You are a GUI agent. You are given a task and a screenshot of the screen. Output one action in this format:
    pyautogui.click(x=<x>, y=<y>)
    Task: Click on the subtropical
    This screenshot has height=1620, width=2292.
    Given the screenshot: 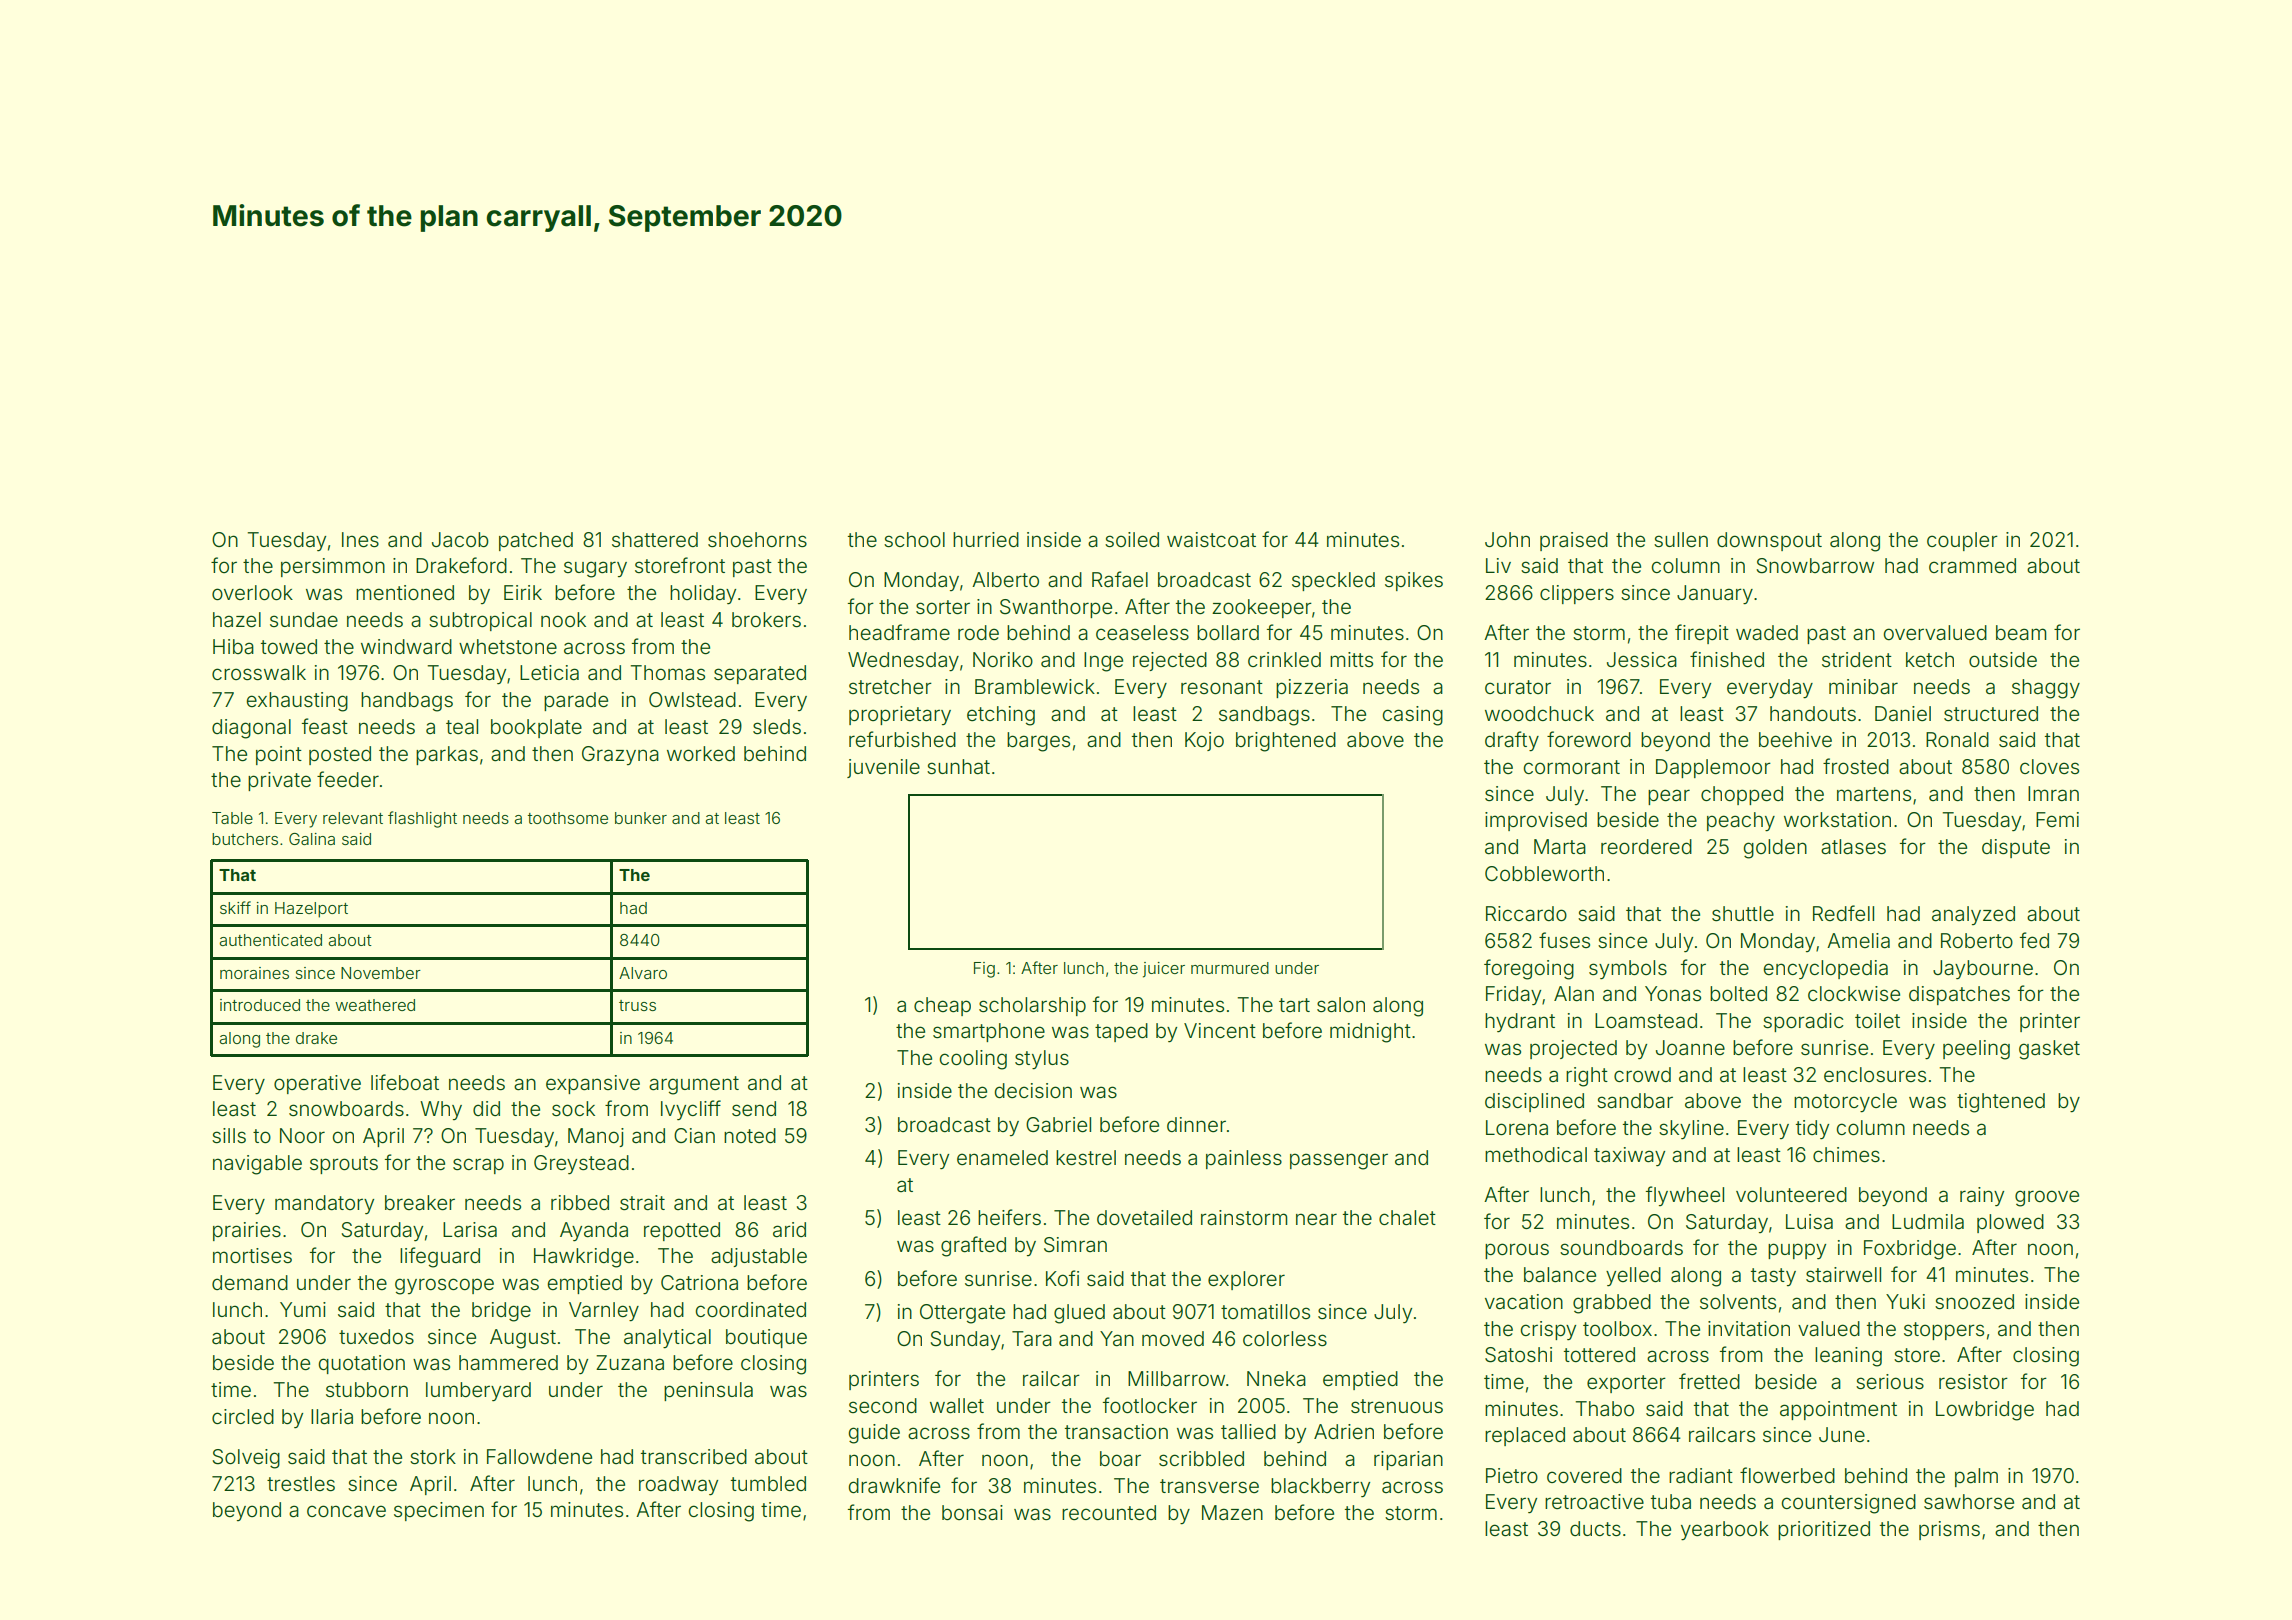 What is the action you would take?
    pyautogui.click(x=480, y=621)
